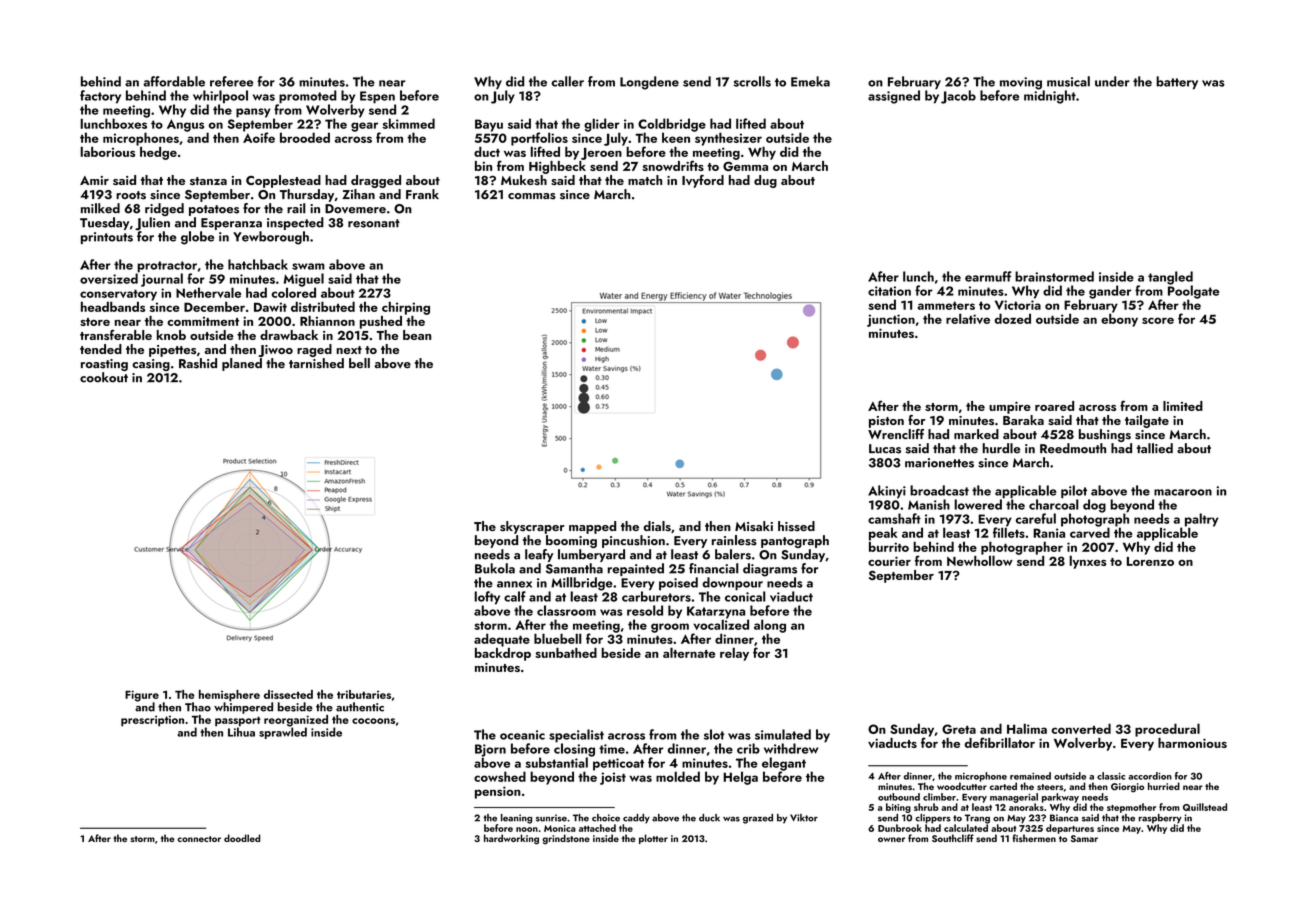 Image resolution: width=1308 pixels, height=924 pixels. What do you see at coordinates (1150, 561) in the page?
I see `Lorenzo` at bounding box center [1150, 561].
